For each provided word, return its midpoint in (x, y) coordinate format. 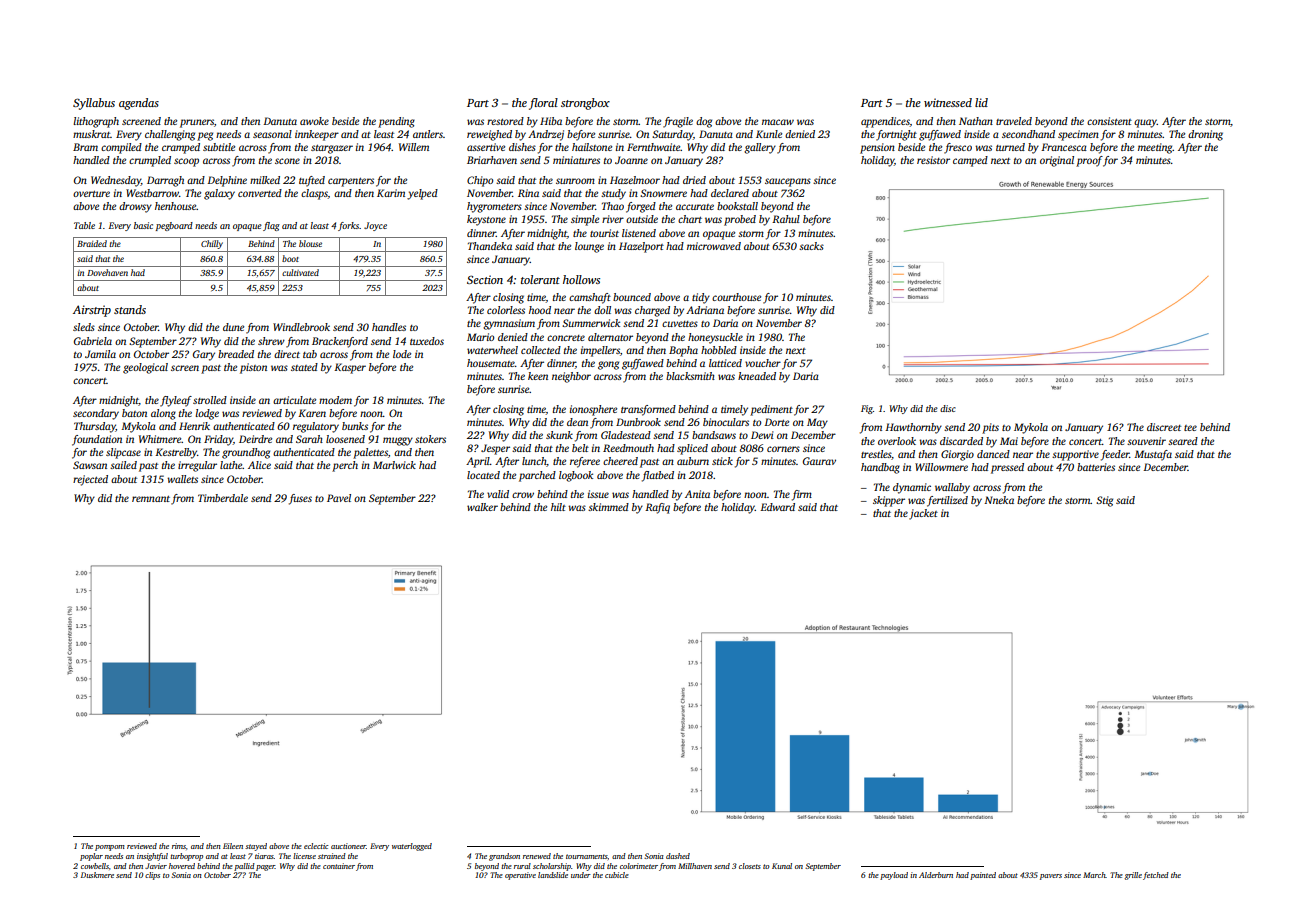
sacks (811, 246)
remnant (151, 499)
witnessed (948, 102)
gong (608, 365)
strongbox (585, 104)
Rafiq (657, 508)
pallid (244, 867)
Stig (1104, 501)
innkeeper (317, 135)
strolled (210, 400)
